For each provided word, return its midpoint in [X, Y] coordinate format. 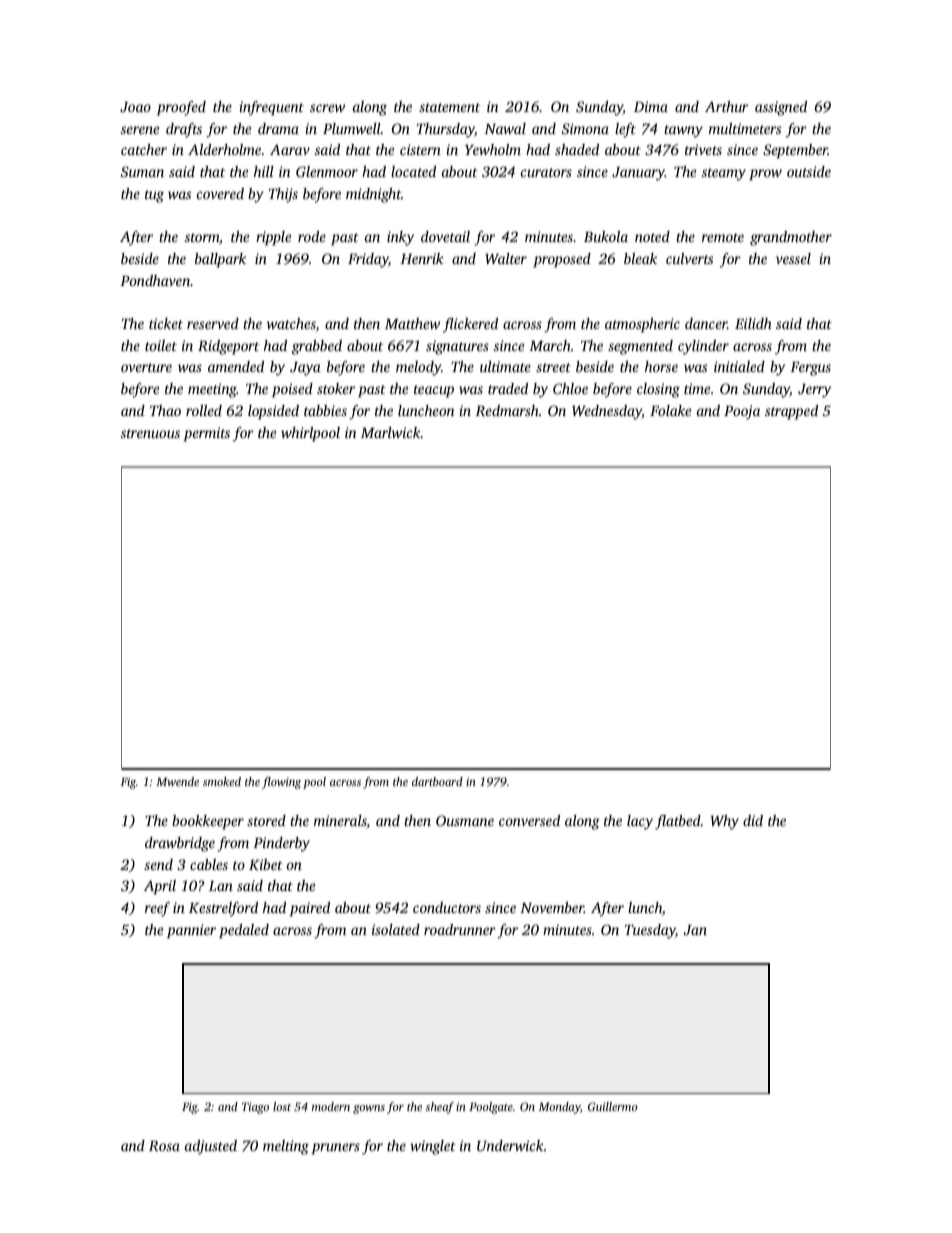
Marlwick [391, 432]
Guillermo [613, 1106]
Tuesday [650, 931]
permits [207, 434]
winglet [433, 1147]
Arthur [726, 106]
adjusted [211, 1147]
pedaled [244, 931]
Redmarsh [507, 410]
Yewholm [493, 149]
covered [220, 193]
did [753, 820]
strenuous [150, 433]
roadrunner [460, 929]
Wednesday [607, 412]
